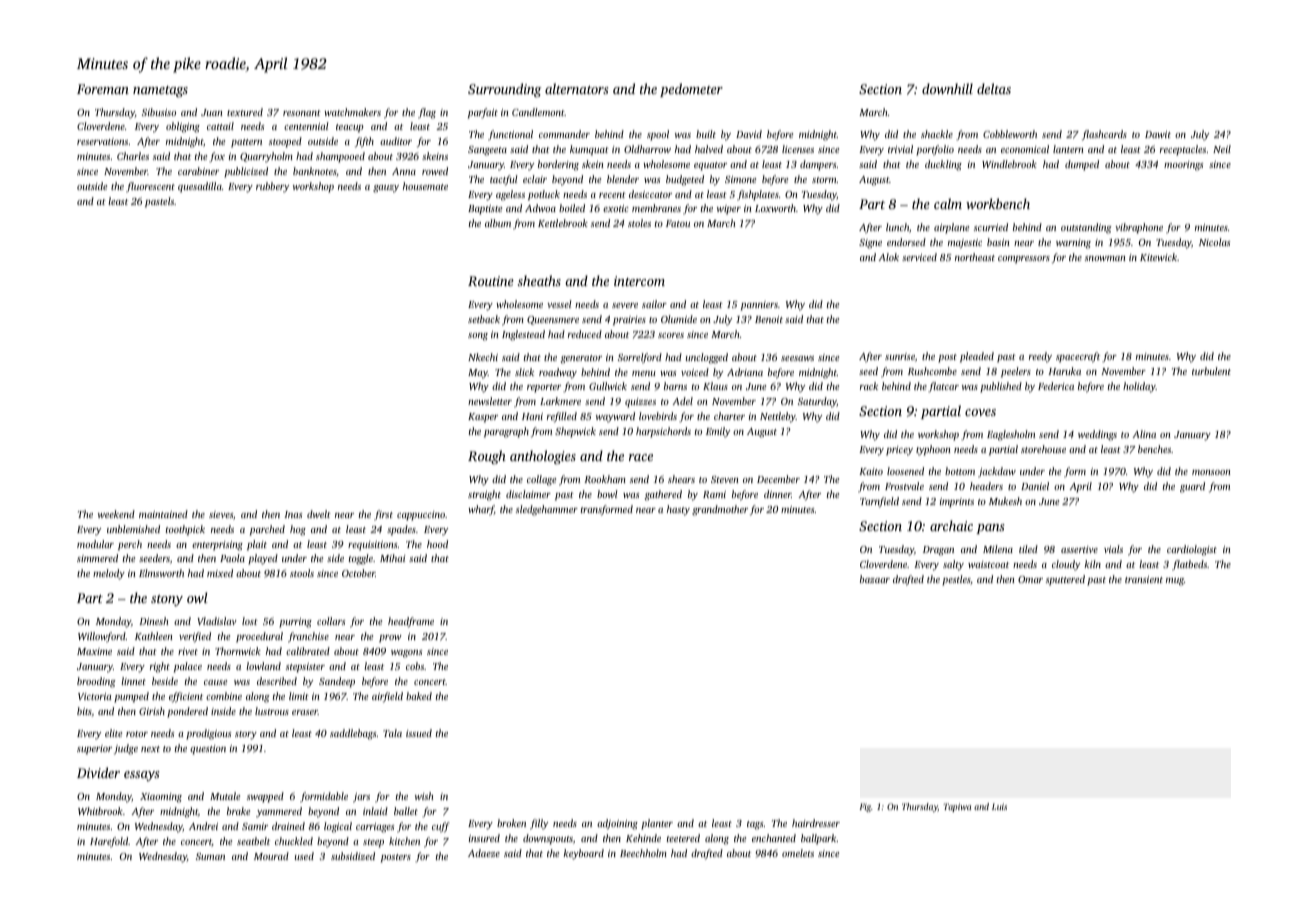 The height and width of the page is (924, 1308). Describe the element at coordinates (919, 257) in the page. I see `serviced` at that location.
